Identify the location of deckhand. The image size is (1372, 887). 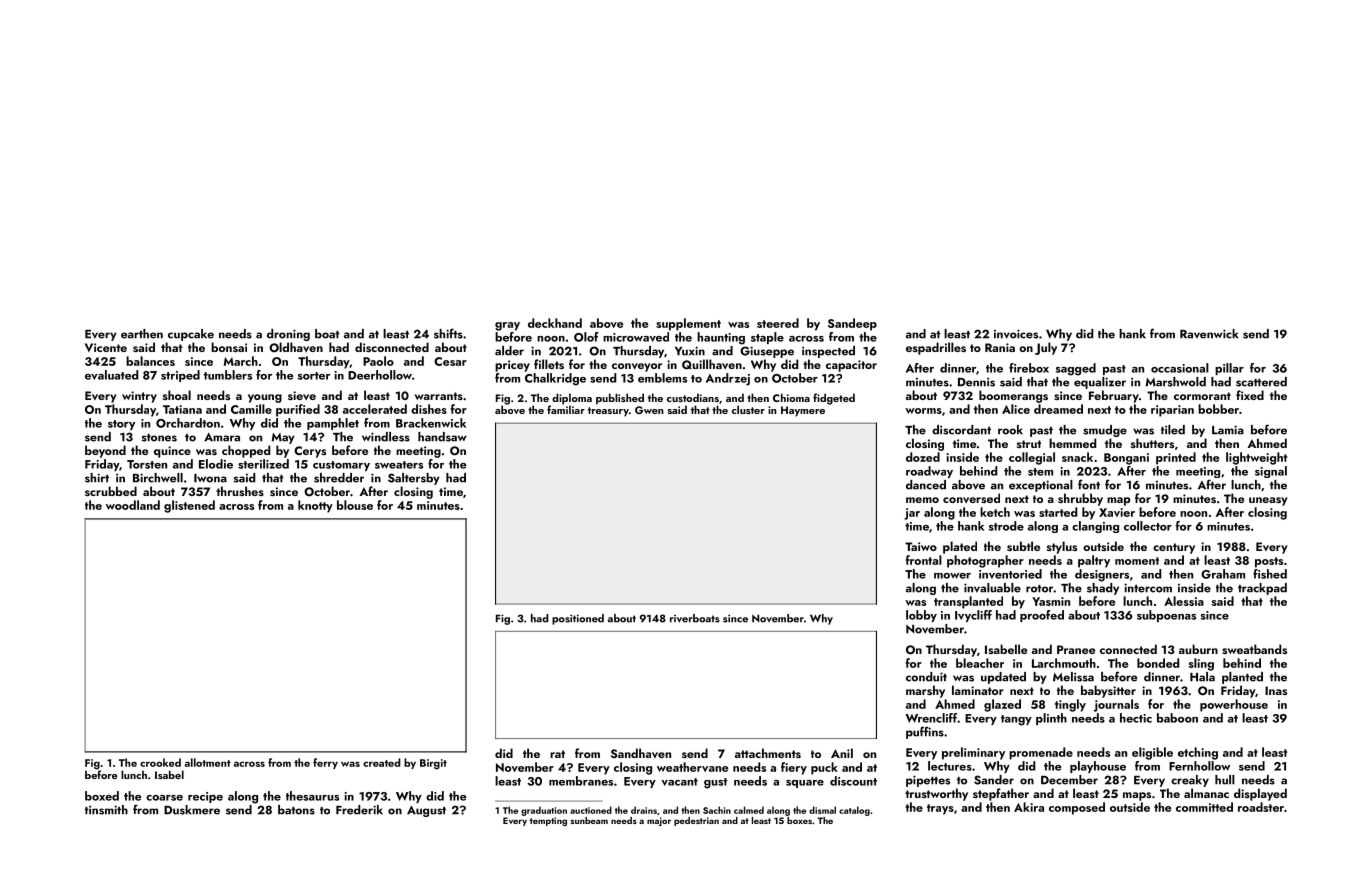
(555, 323).
